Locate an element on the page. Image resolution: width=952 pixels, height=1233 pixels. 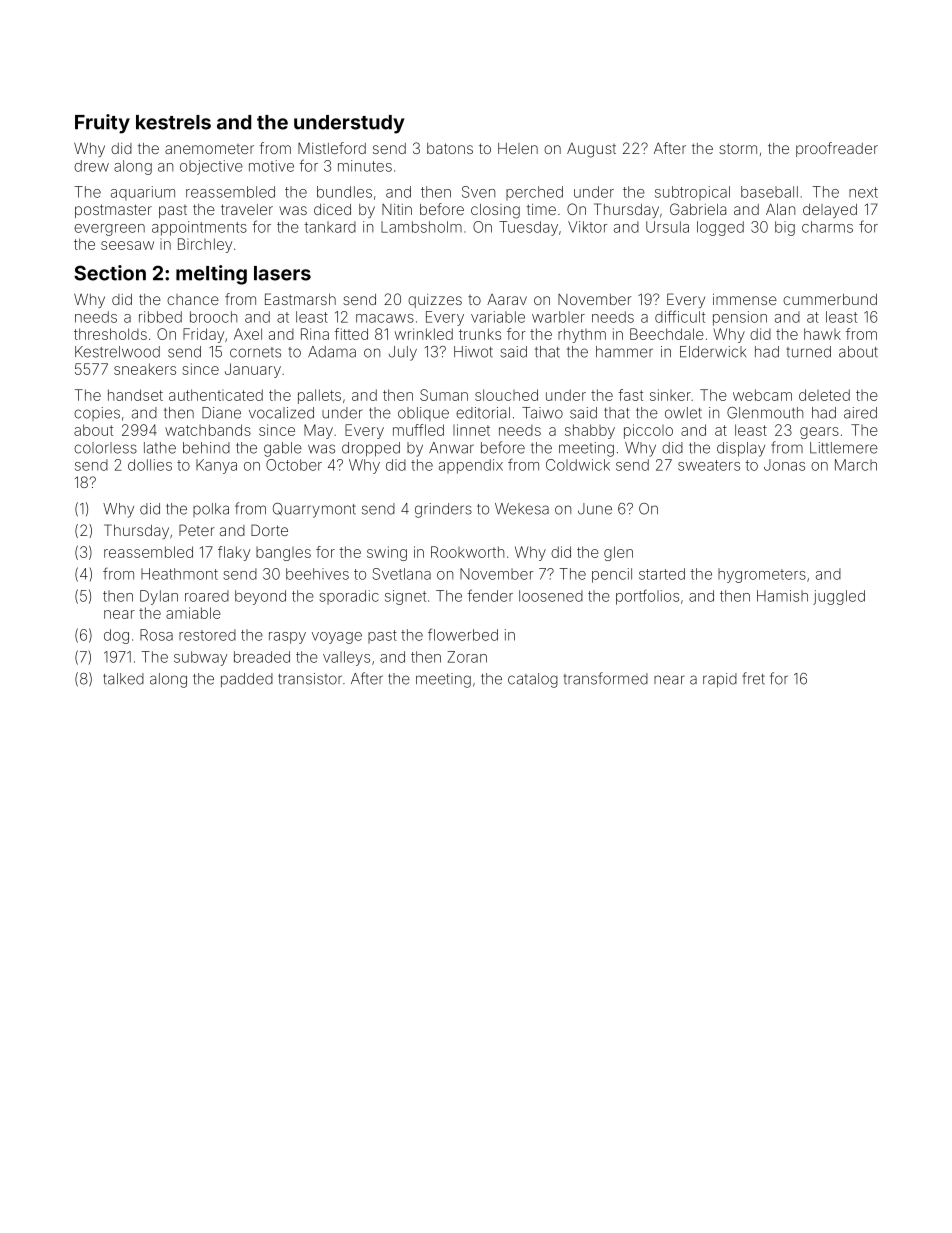
August is located at coordinates (591, 150).
